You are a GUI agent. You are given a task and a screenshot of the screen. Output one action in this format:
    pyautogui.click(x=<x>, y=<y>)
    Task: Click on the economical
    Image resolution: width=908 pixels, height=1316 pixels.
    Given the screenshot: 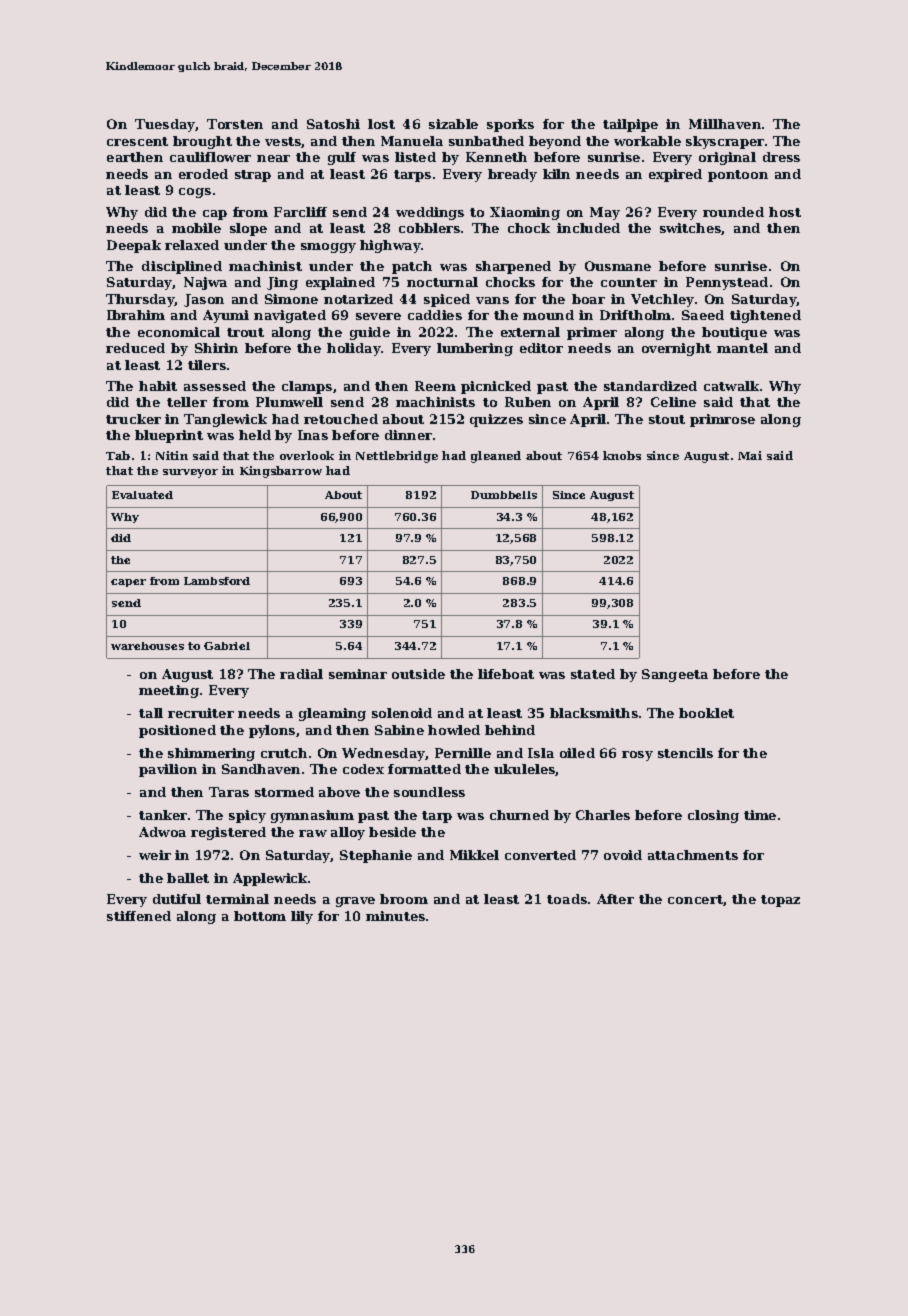 What is the action you would take?
    pyautogui.click(x=179, y=332)
